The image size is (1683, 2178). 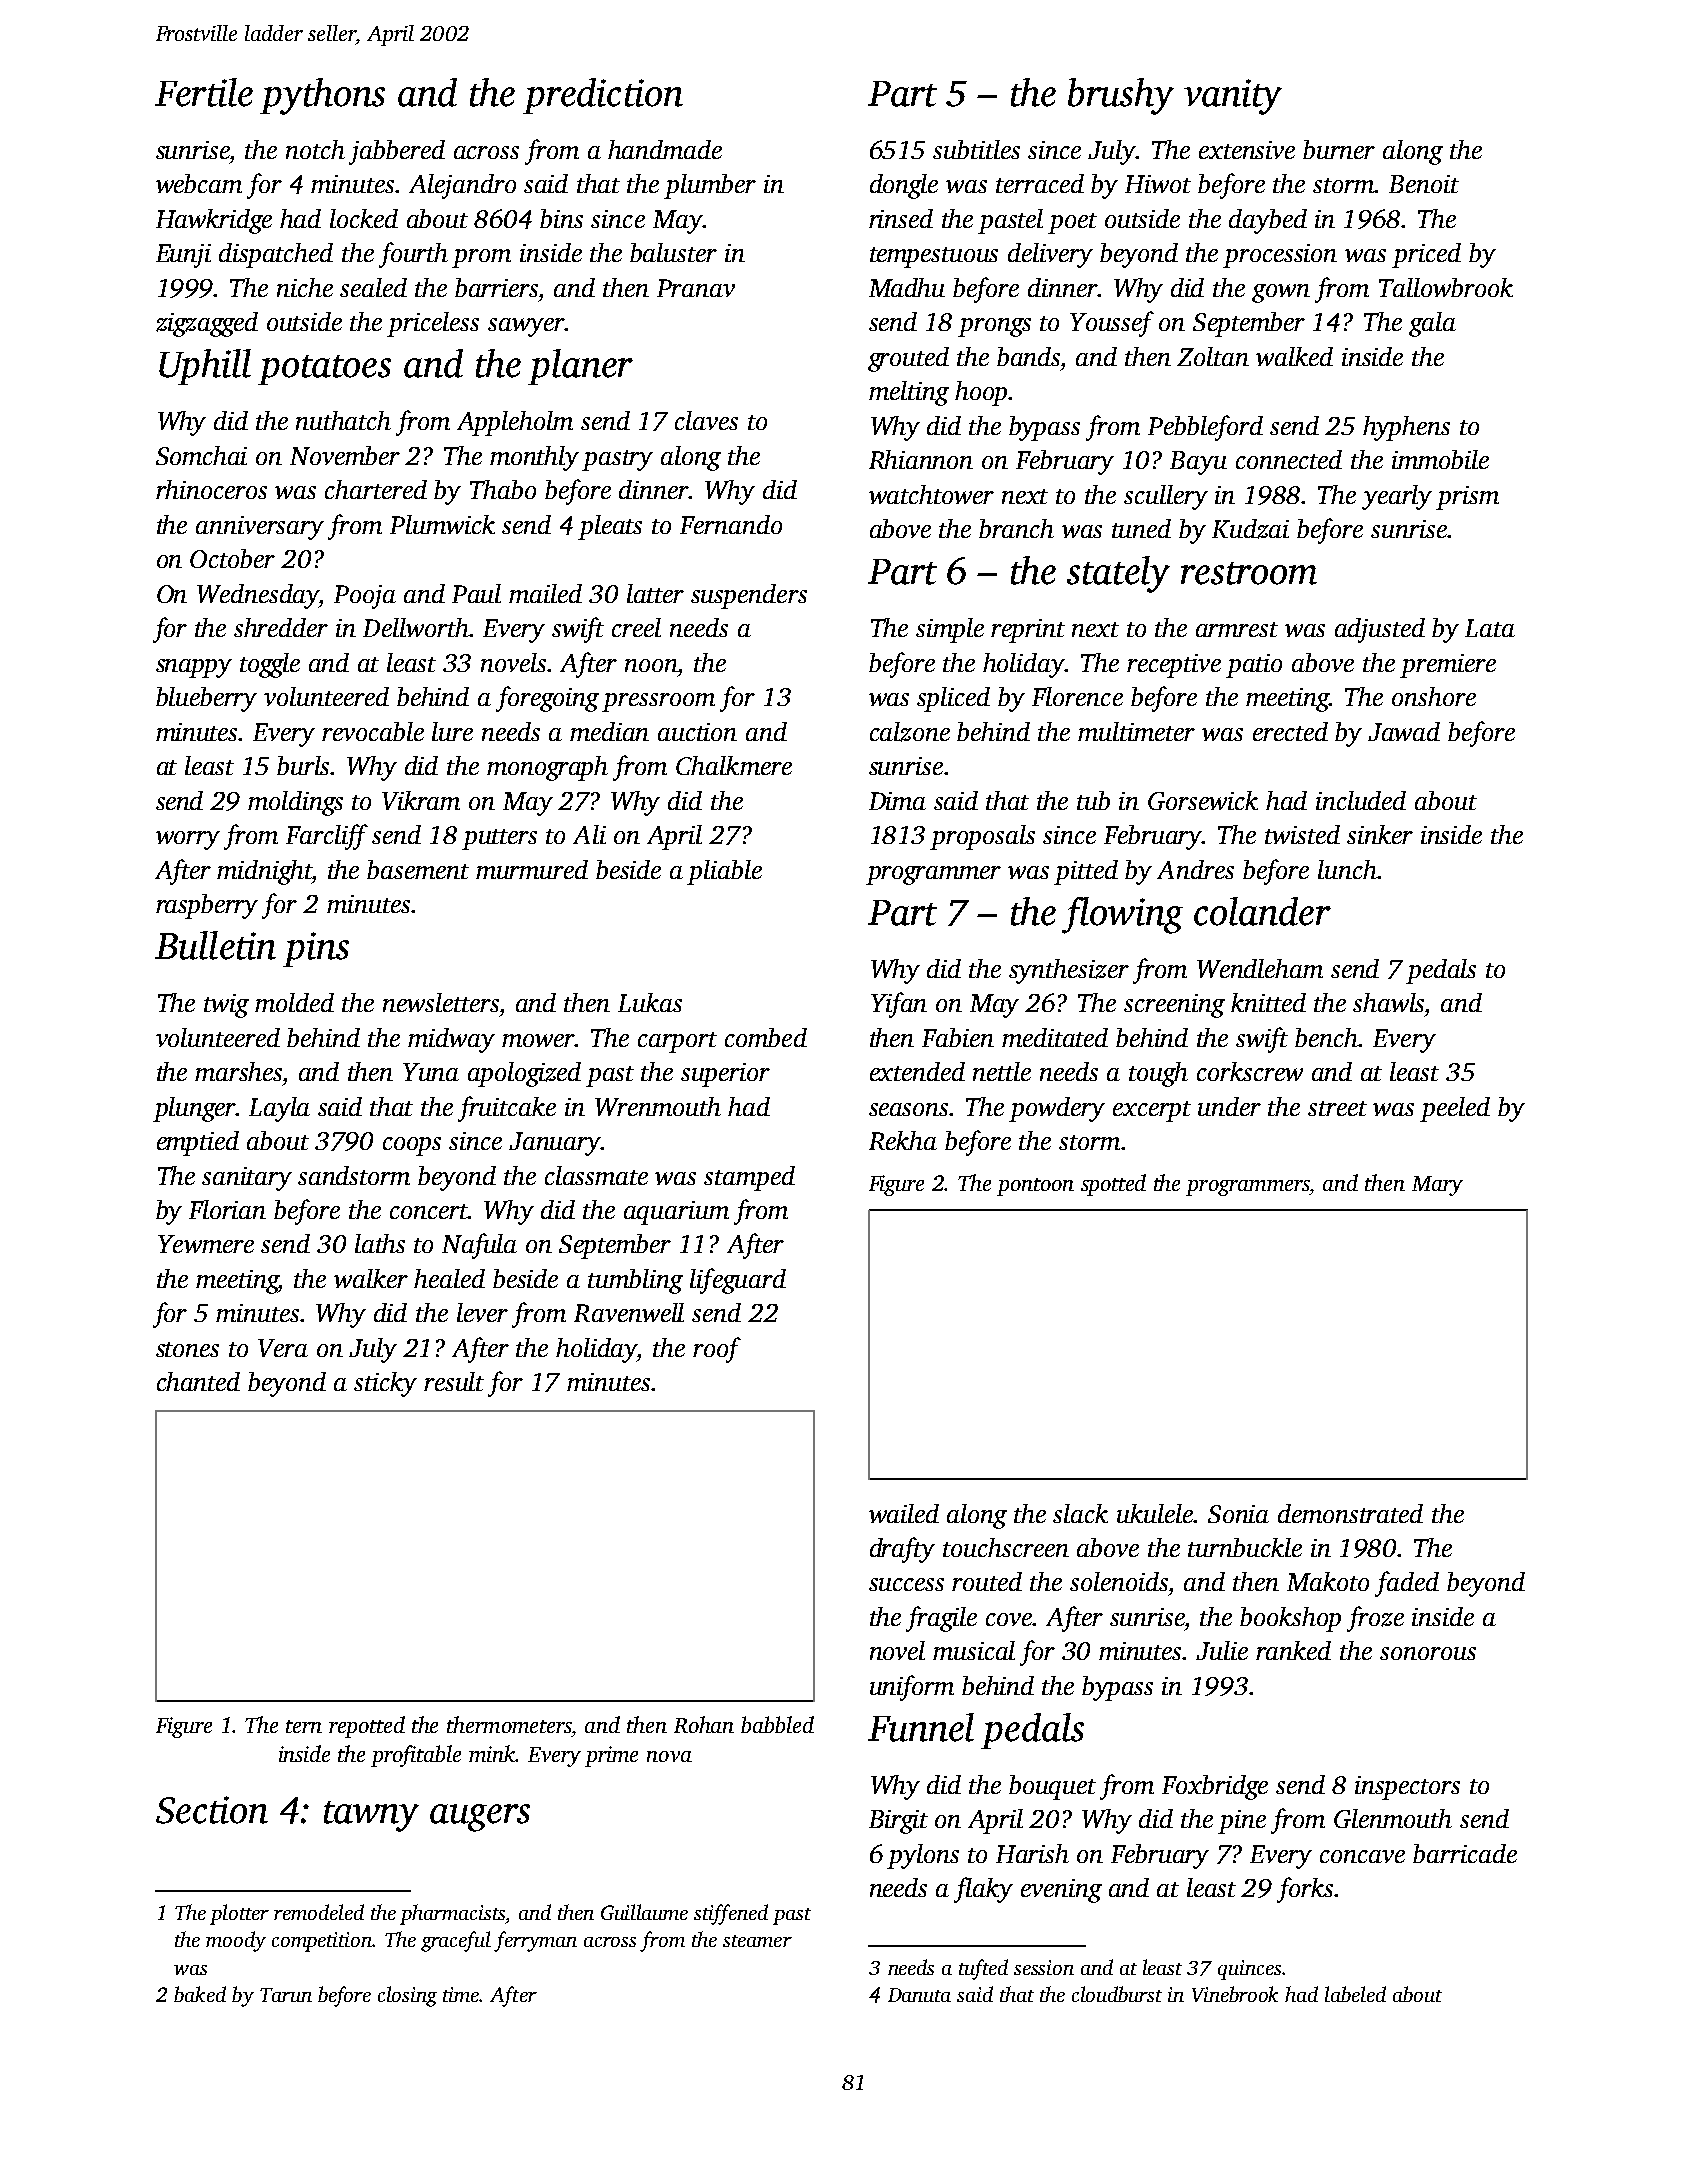 What do you see at coordinates (1490, 628) in the document?
I see `Lata` at bounding box center [1490, 628].
